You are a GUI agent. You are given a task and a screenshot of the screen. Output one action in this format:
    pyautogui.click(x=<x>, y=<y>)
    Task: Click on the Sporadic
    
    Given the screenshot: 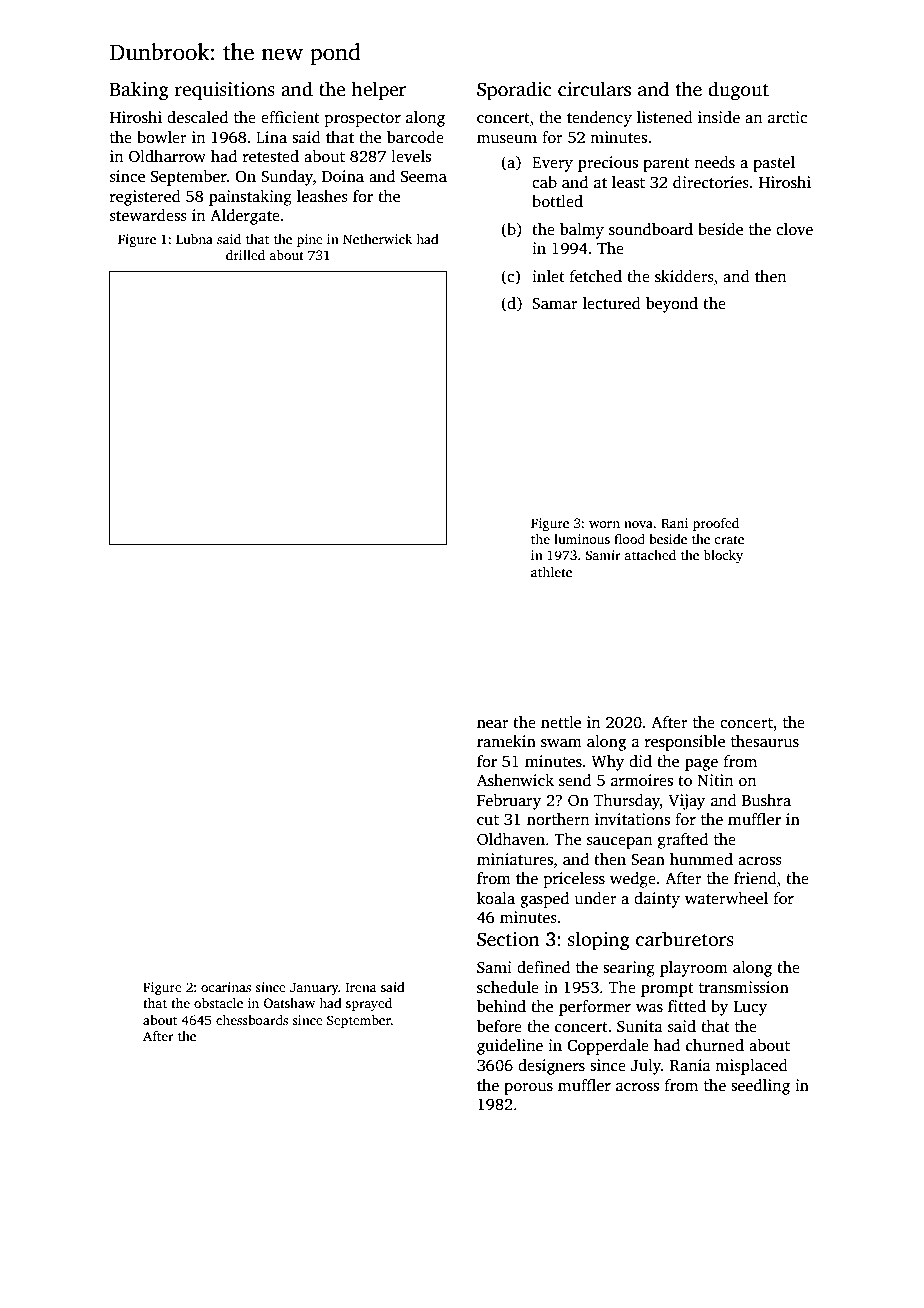 What is the action you would take?
    pyautogui.click(x=514, y=91)
